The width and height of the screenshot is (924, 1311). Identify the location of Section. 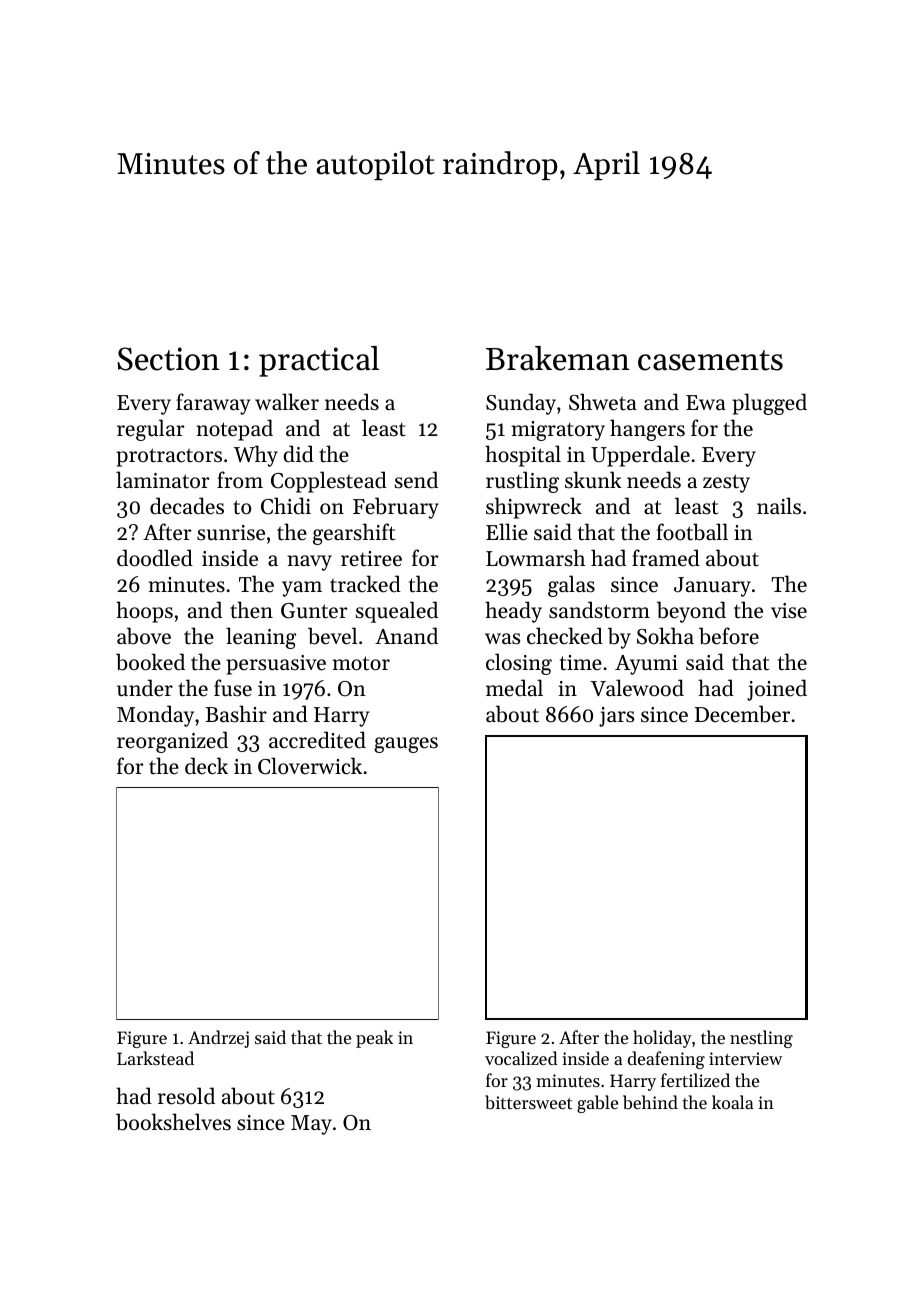
(169, 359).
